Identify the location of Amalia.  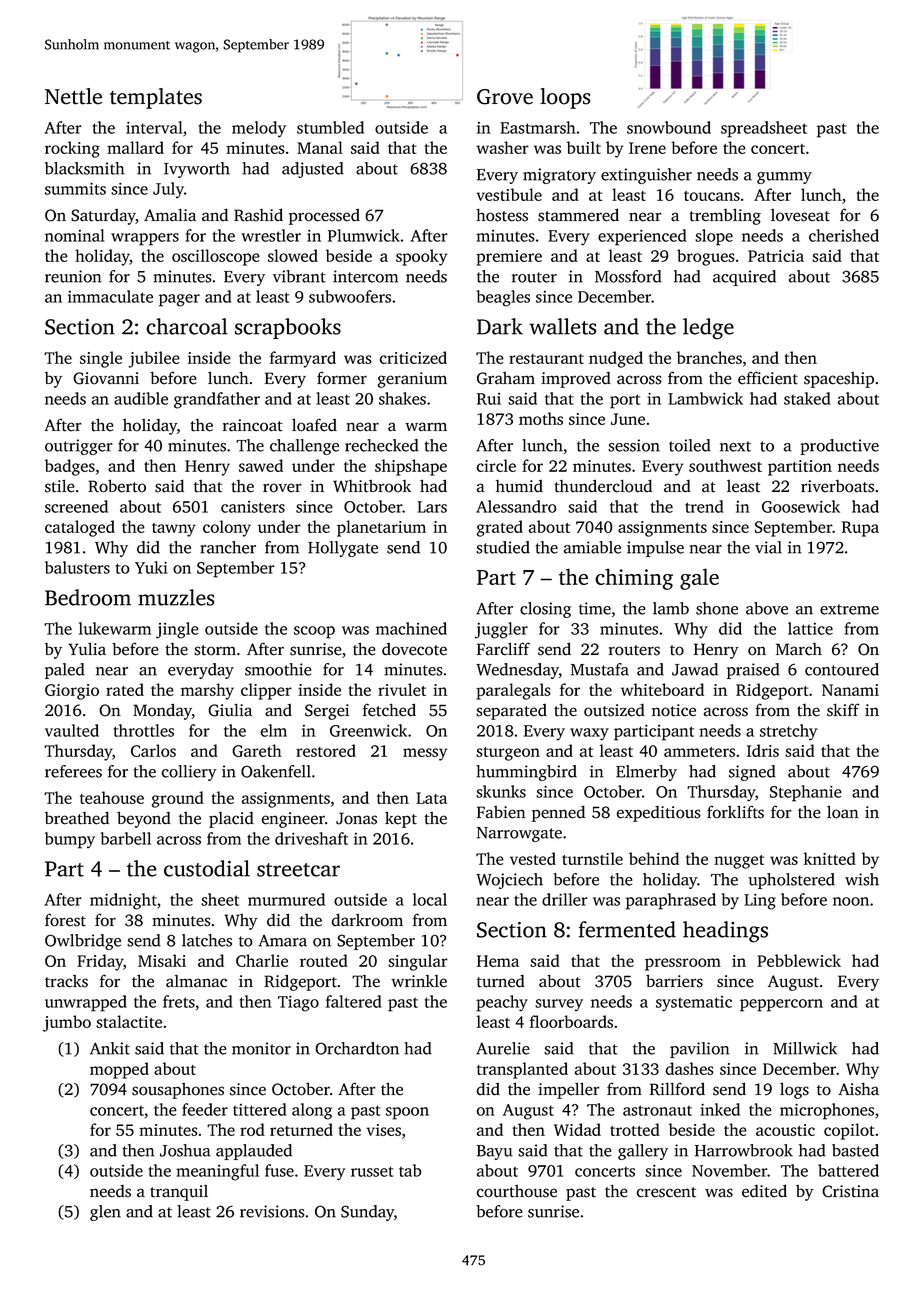
(170, 215).
